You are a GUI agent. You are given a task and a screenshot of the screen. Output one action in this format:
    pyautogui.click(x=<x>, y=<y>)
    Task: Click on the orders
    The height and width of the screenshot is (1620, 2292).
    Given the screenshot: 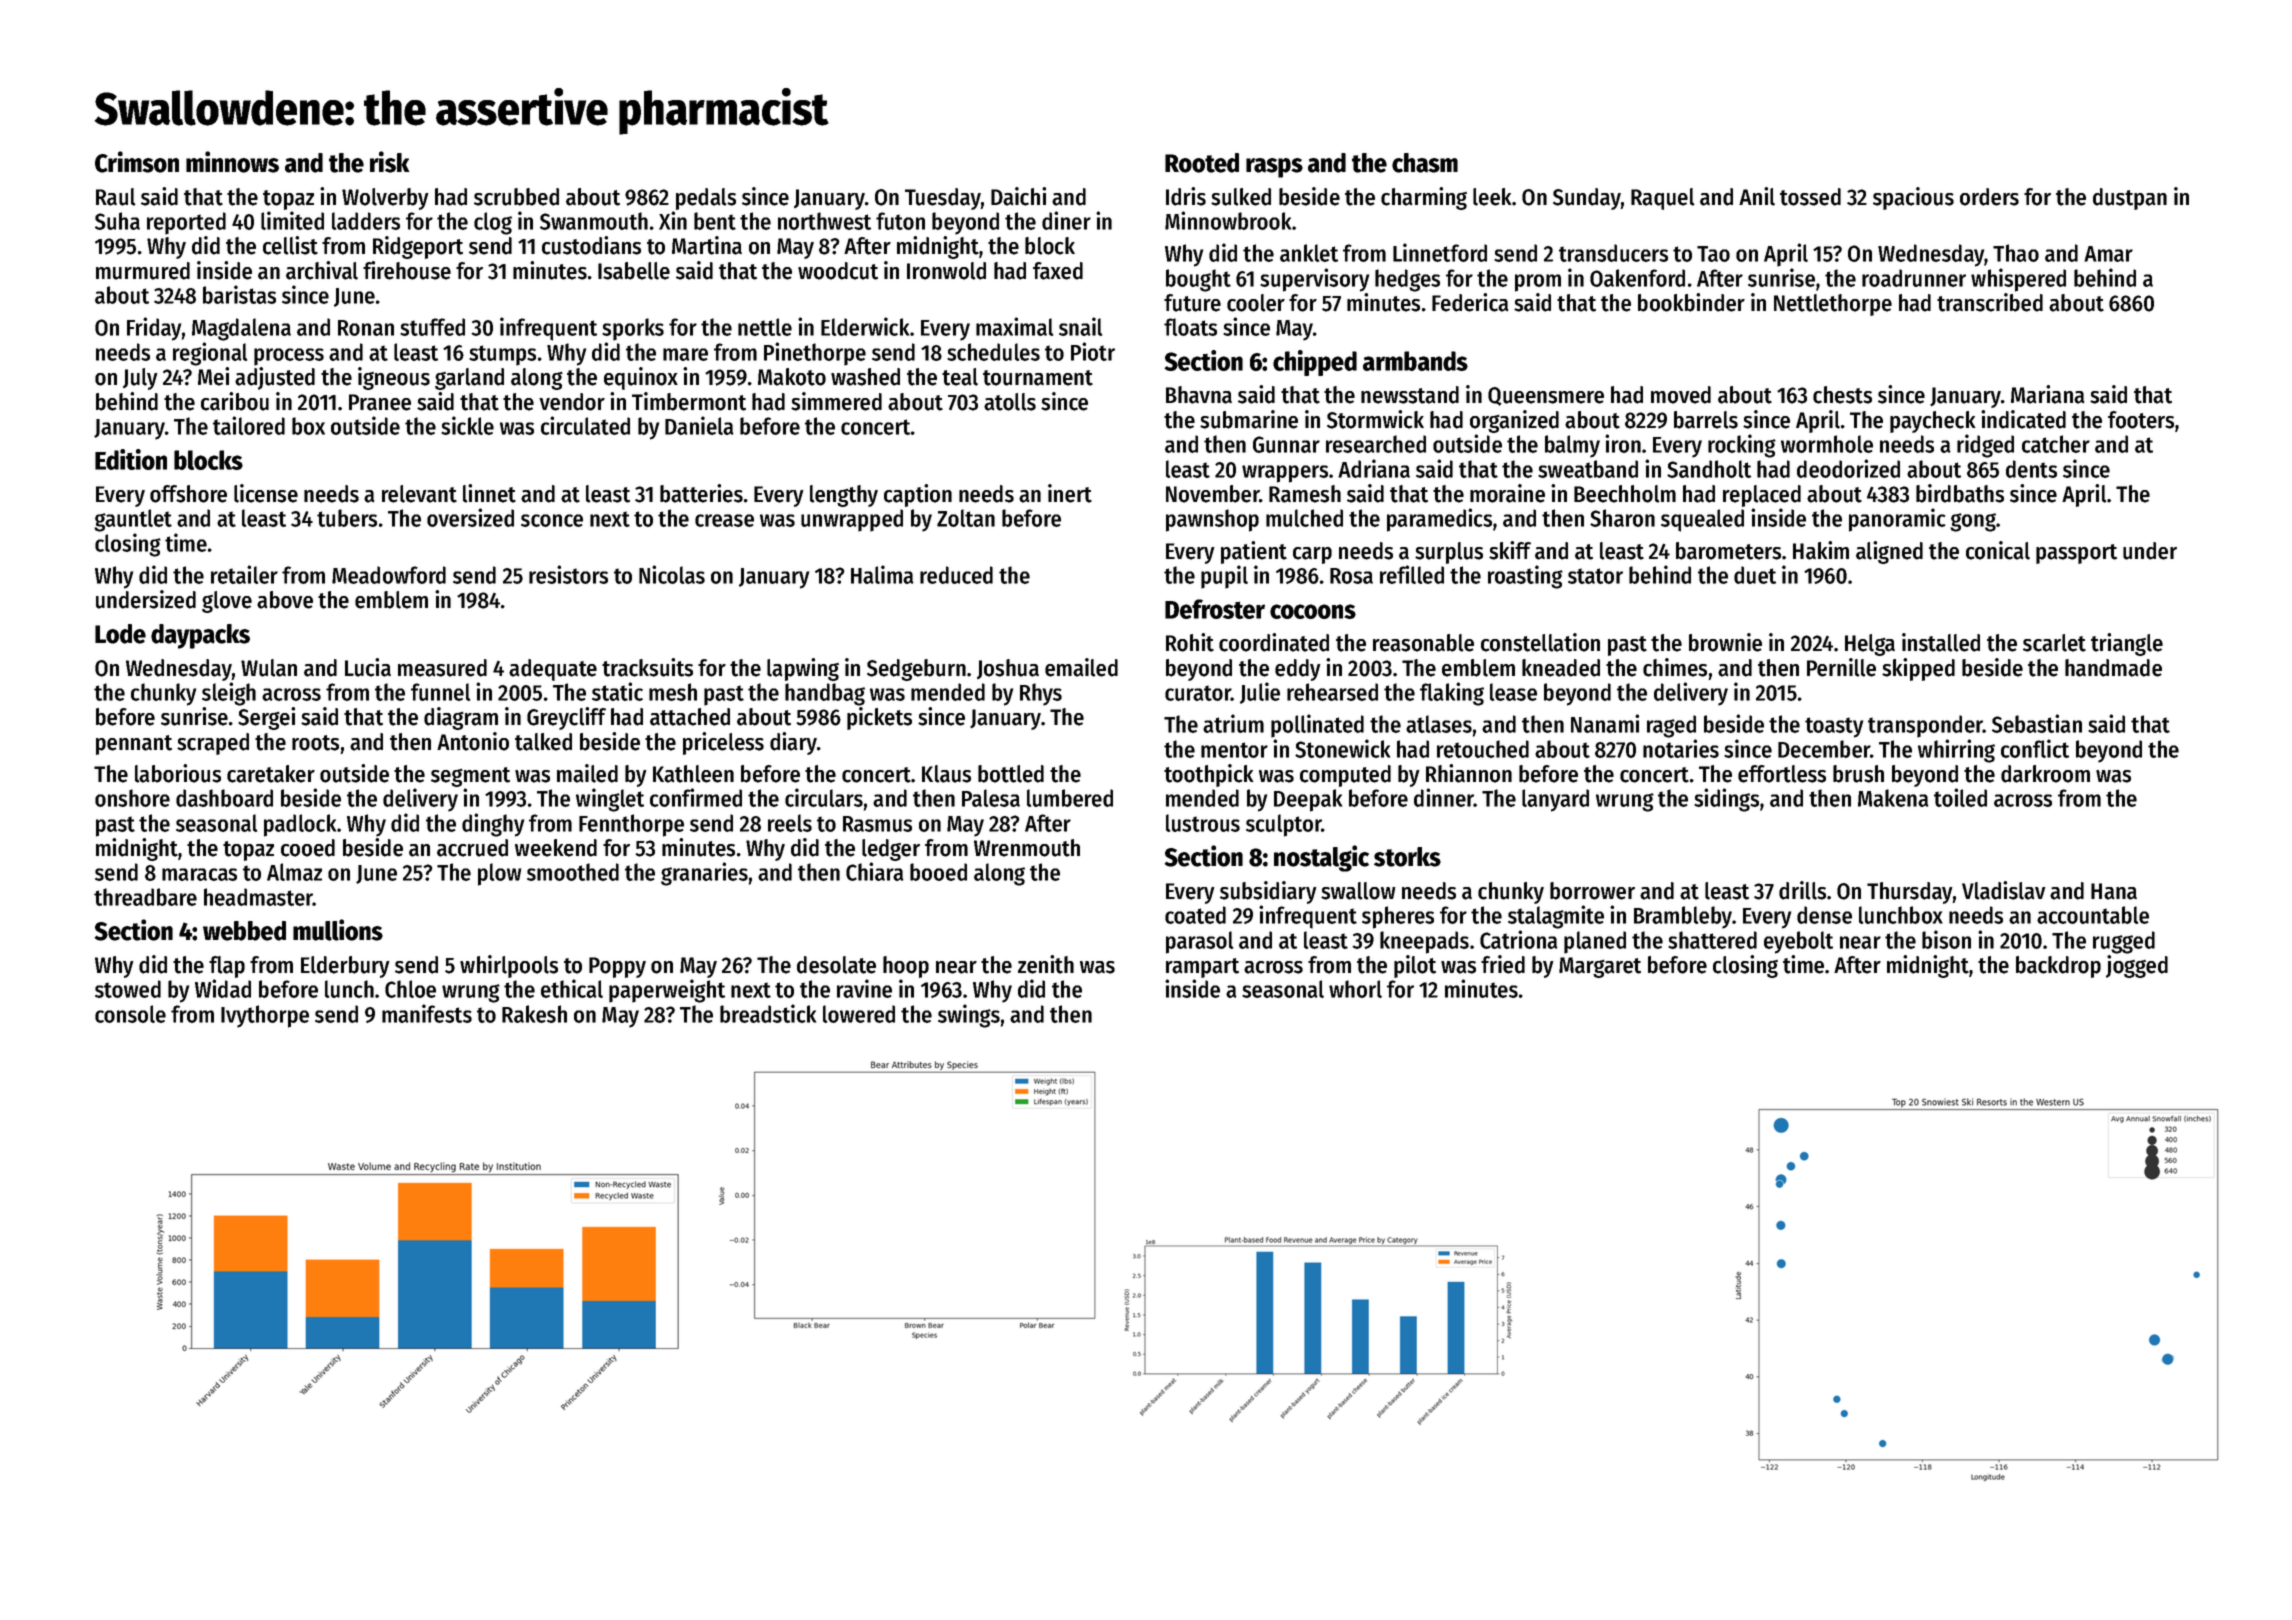 What is the action you would take?
    pyautogui.click(x=1989, y=197)
